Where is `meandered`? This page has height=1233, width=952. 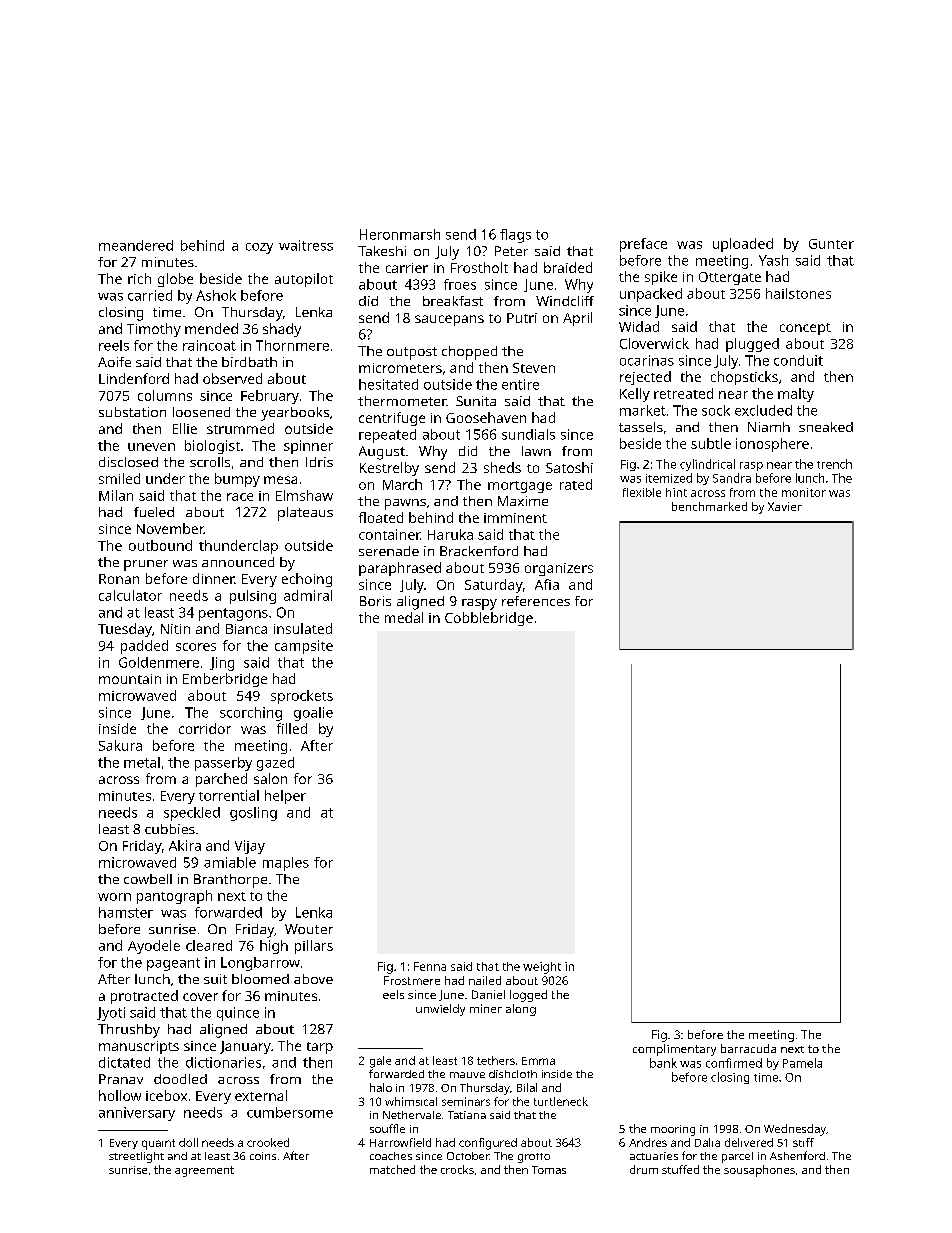
meandered is located at coordinates (136, 245).
